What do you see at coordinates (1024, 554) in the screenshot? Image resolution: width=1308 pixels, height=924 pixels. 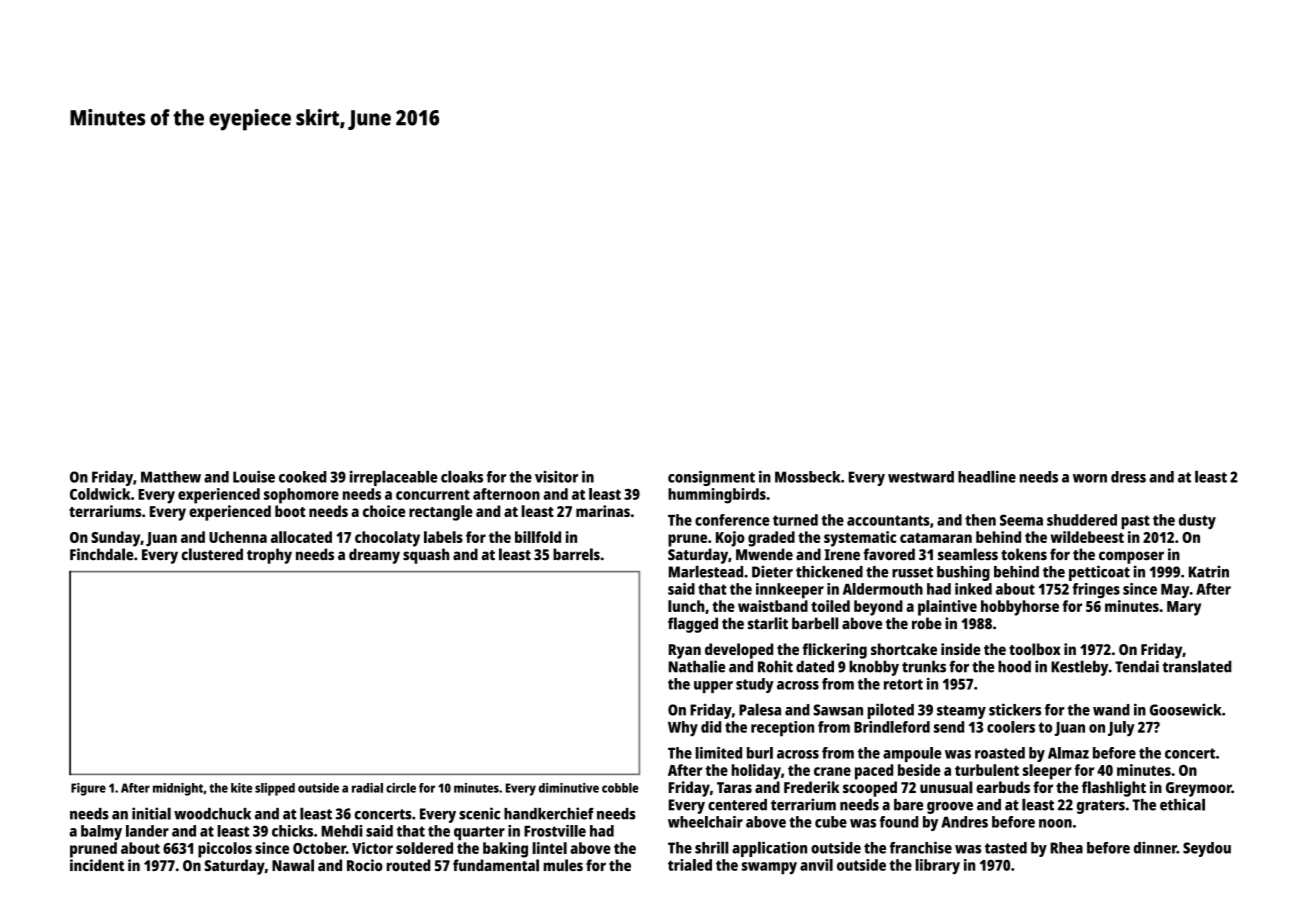 I see `tokens` at bounding box center [1024, 554].
